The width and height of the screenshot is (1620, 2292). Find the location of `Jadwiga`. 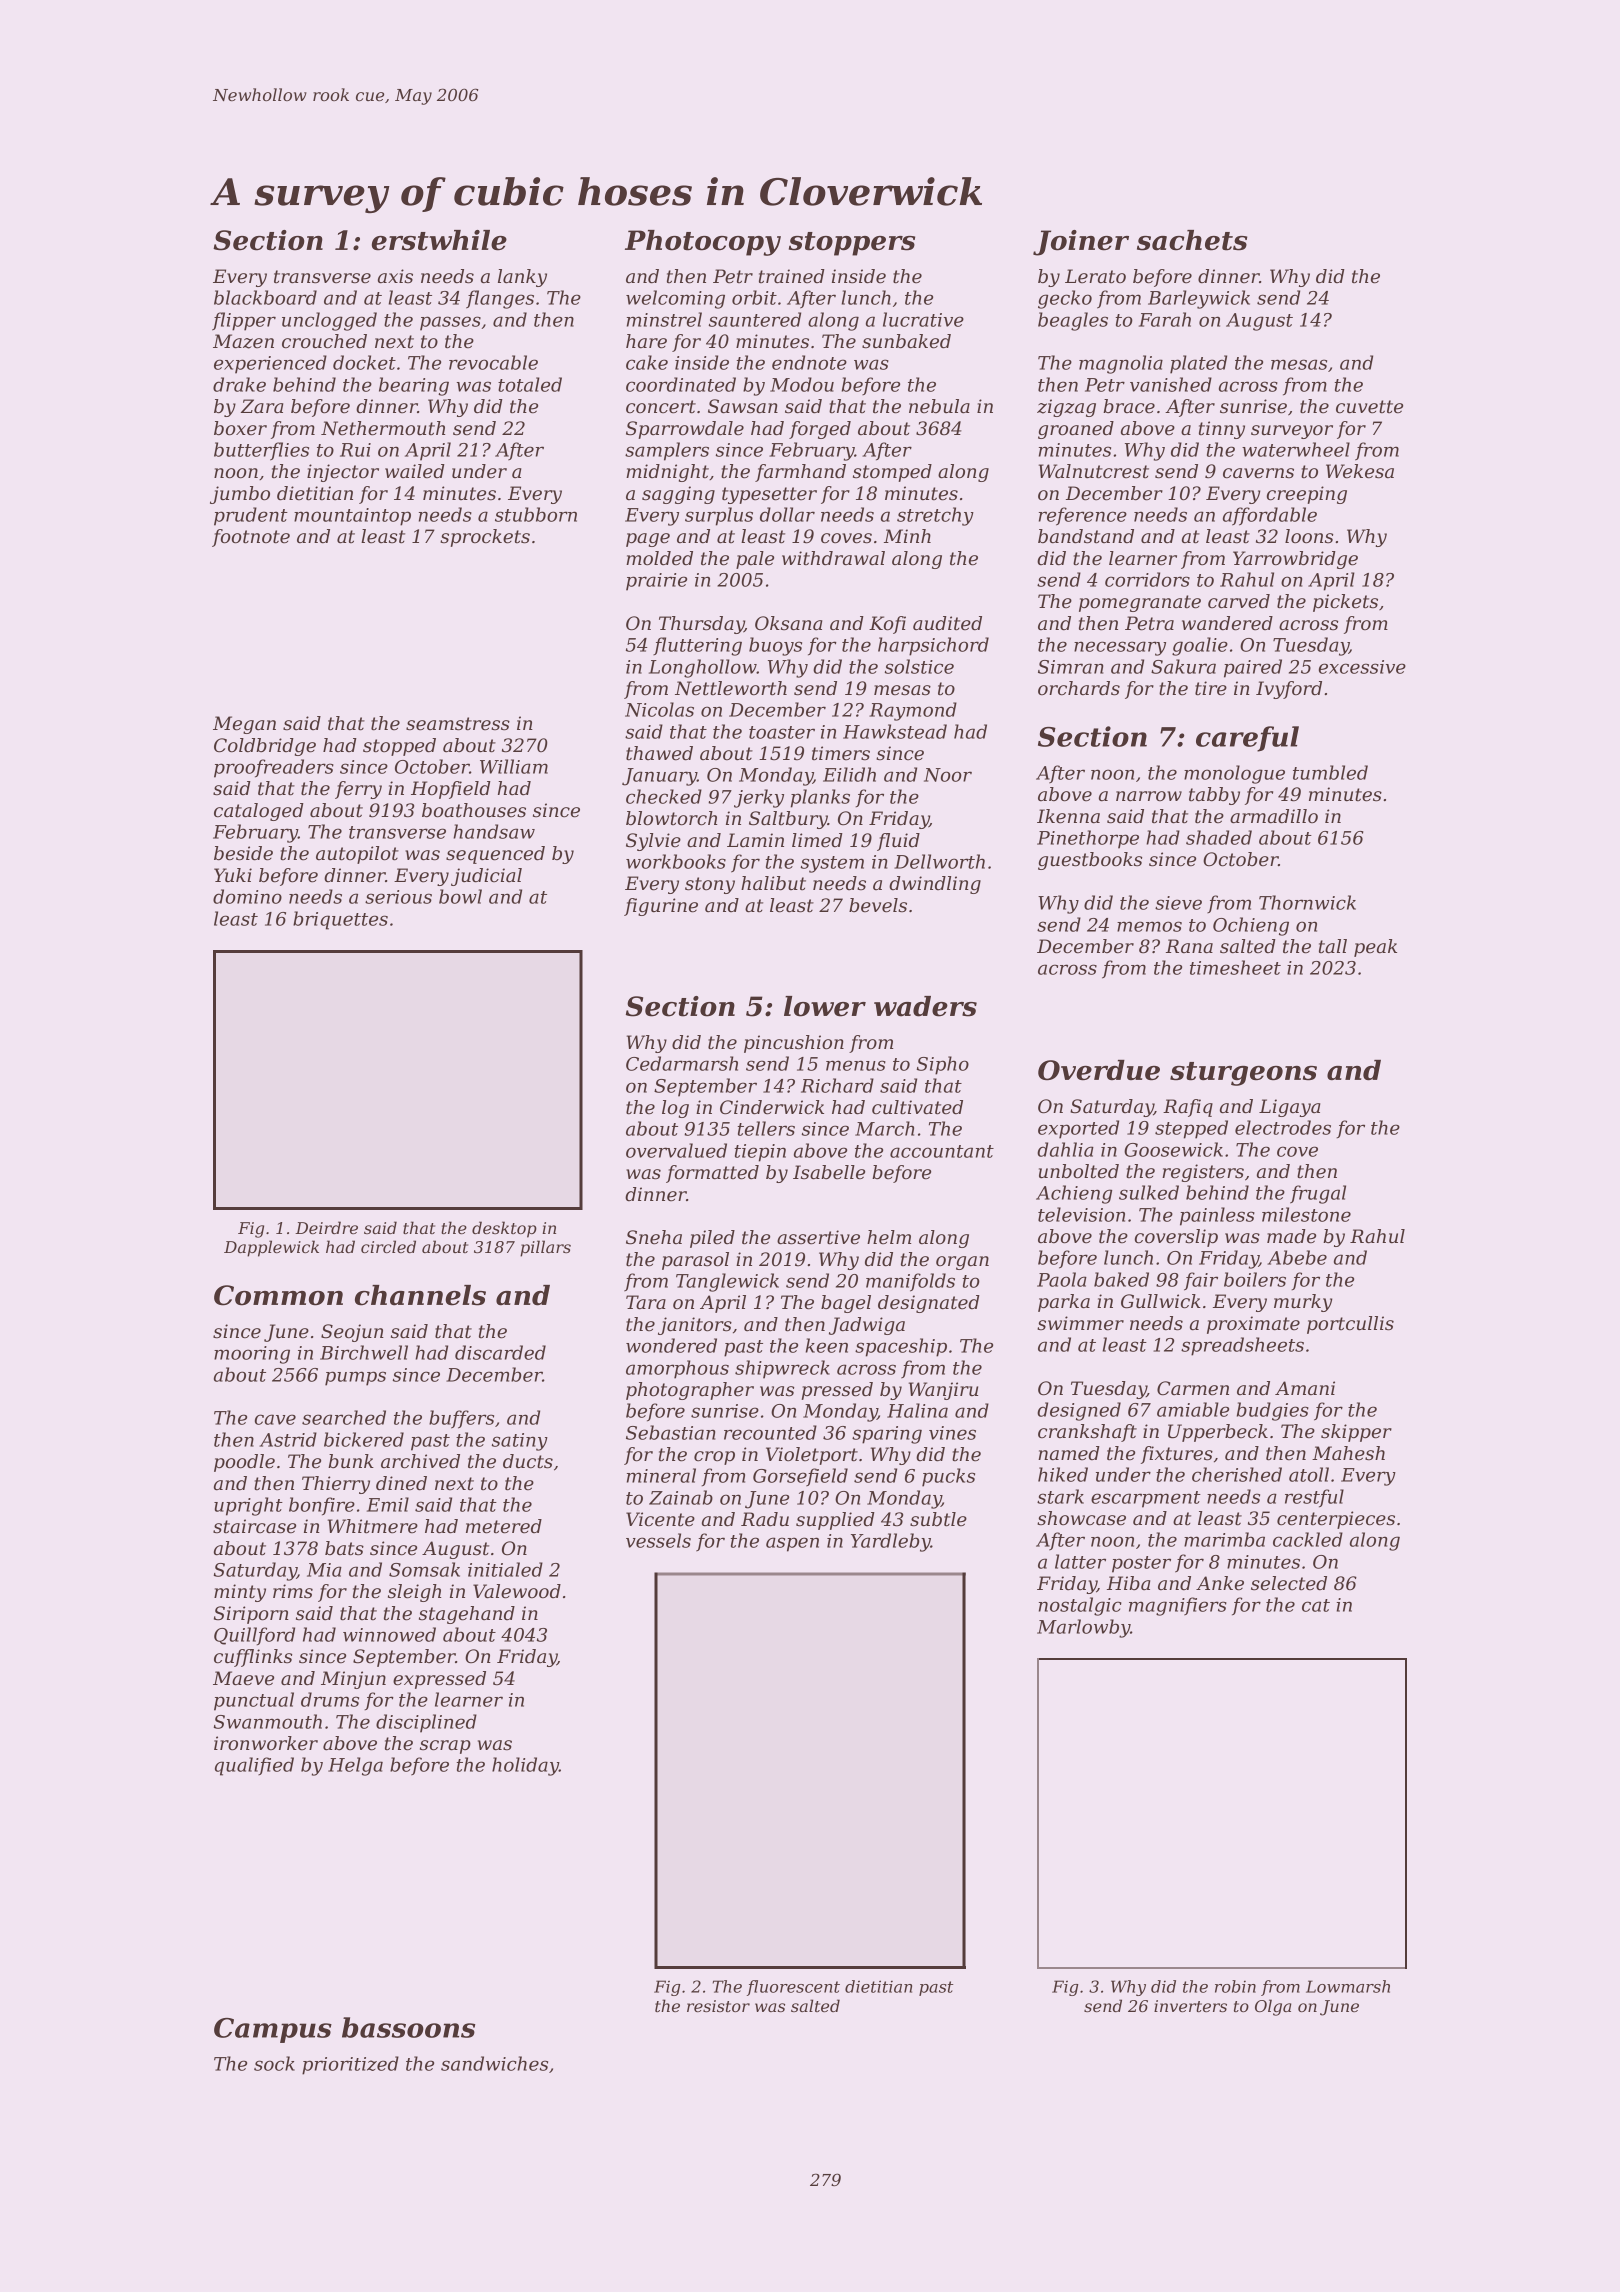

Jadwiga is located at coordinates (867, 1326).
